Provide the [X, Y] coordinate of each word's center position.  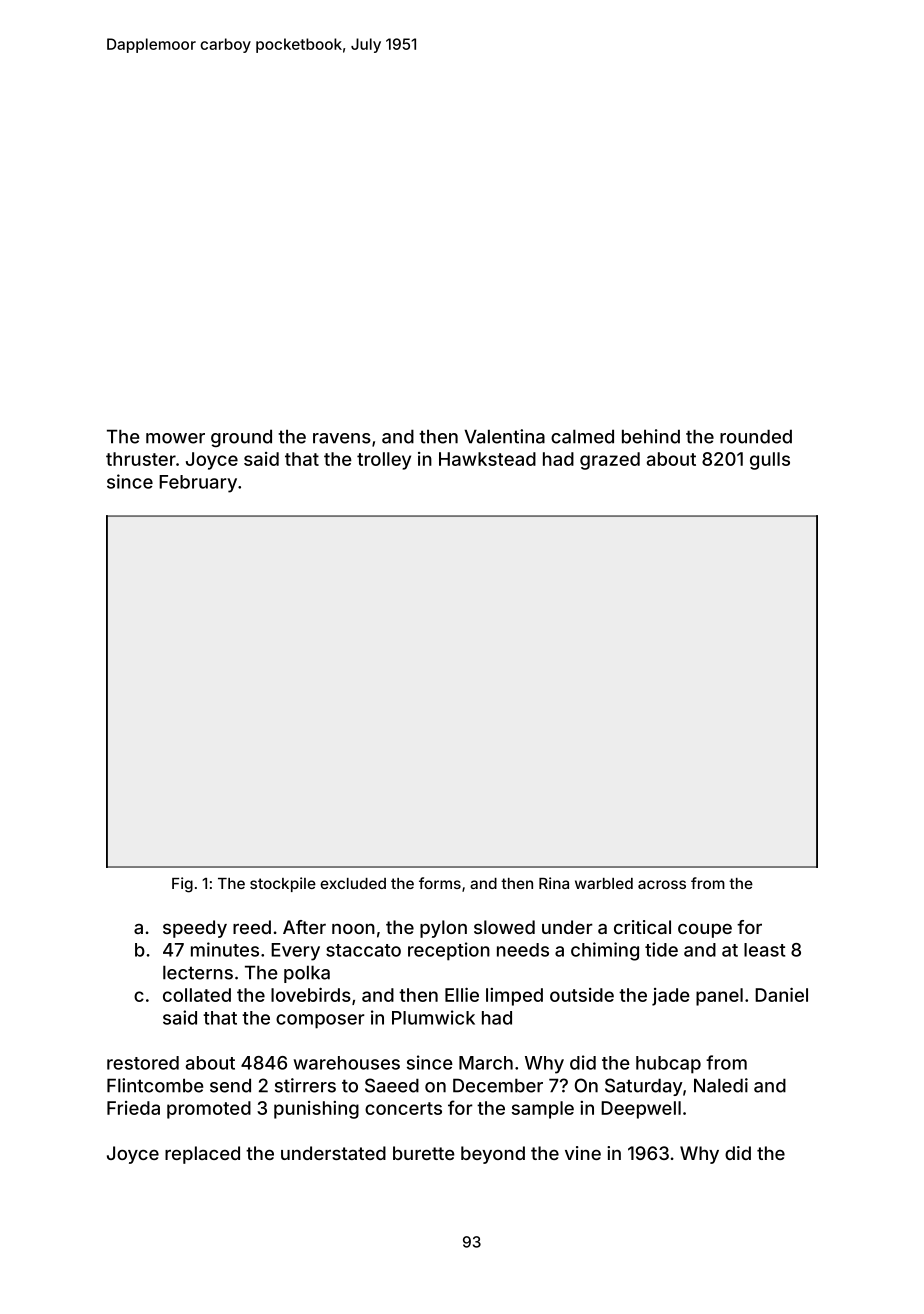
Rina [554, 883]
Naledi [721, 1085]
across [662, 884]
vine [583, 1153]
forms [440, 883]
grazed [610, 461]
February [198, 484]
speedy [195, 929]
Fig [182, 885]
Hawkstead [487, 459]
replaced [202, 1155]
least [764, 950]
